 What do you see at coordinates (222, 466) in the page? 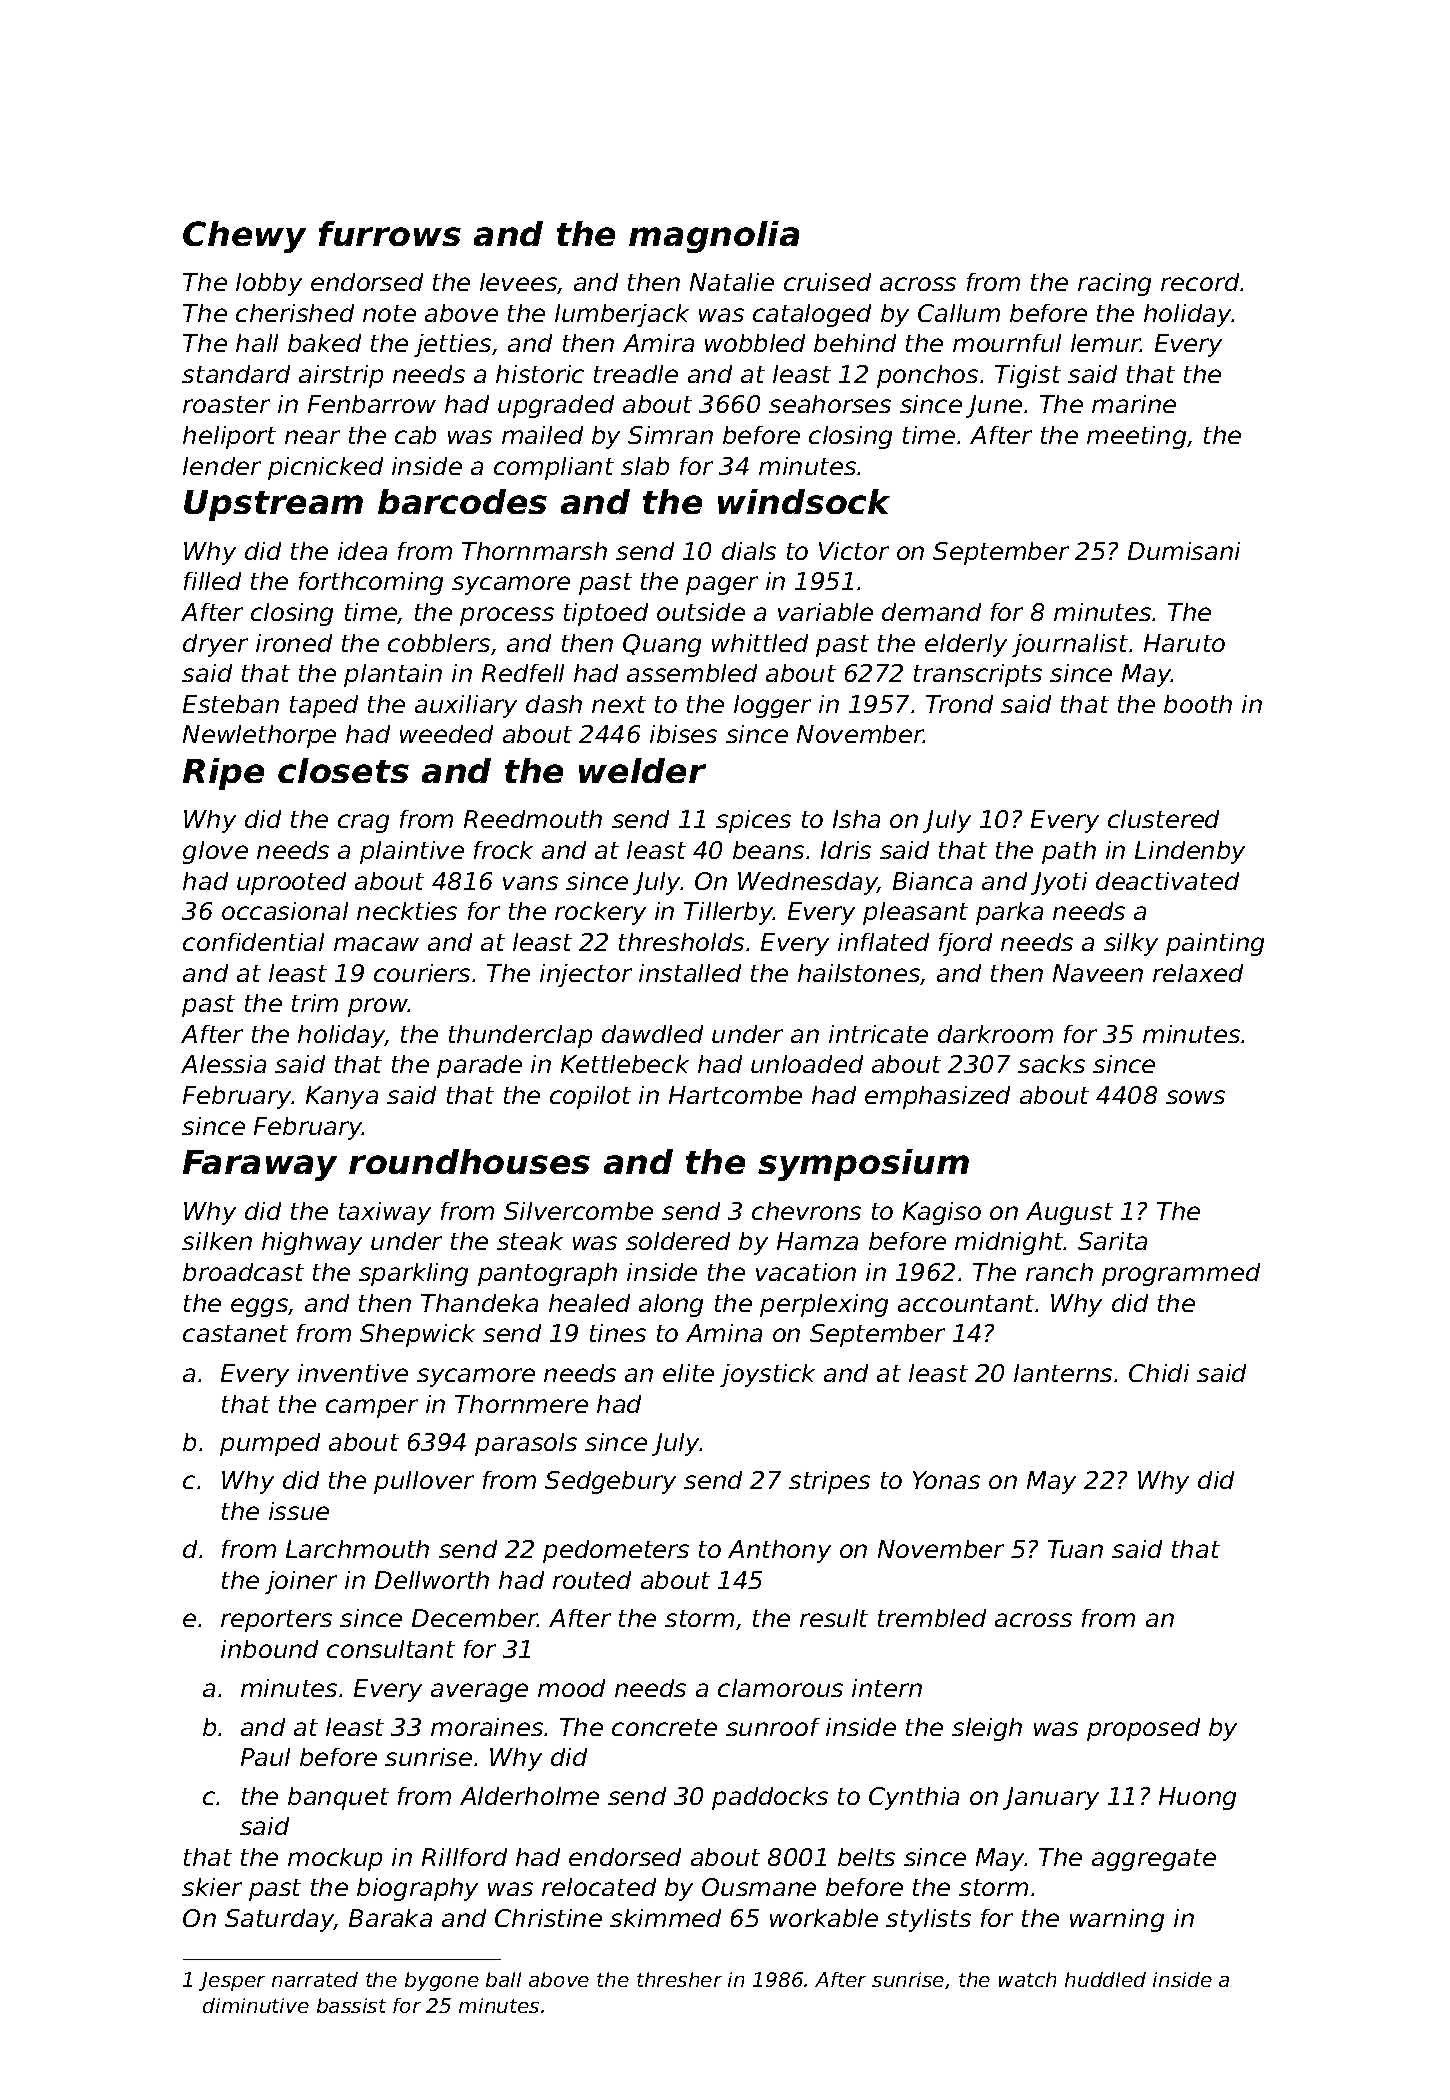
I see `lender` at bounding box center [222, 466].
